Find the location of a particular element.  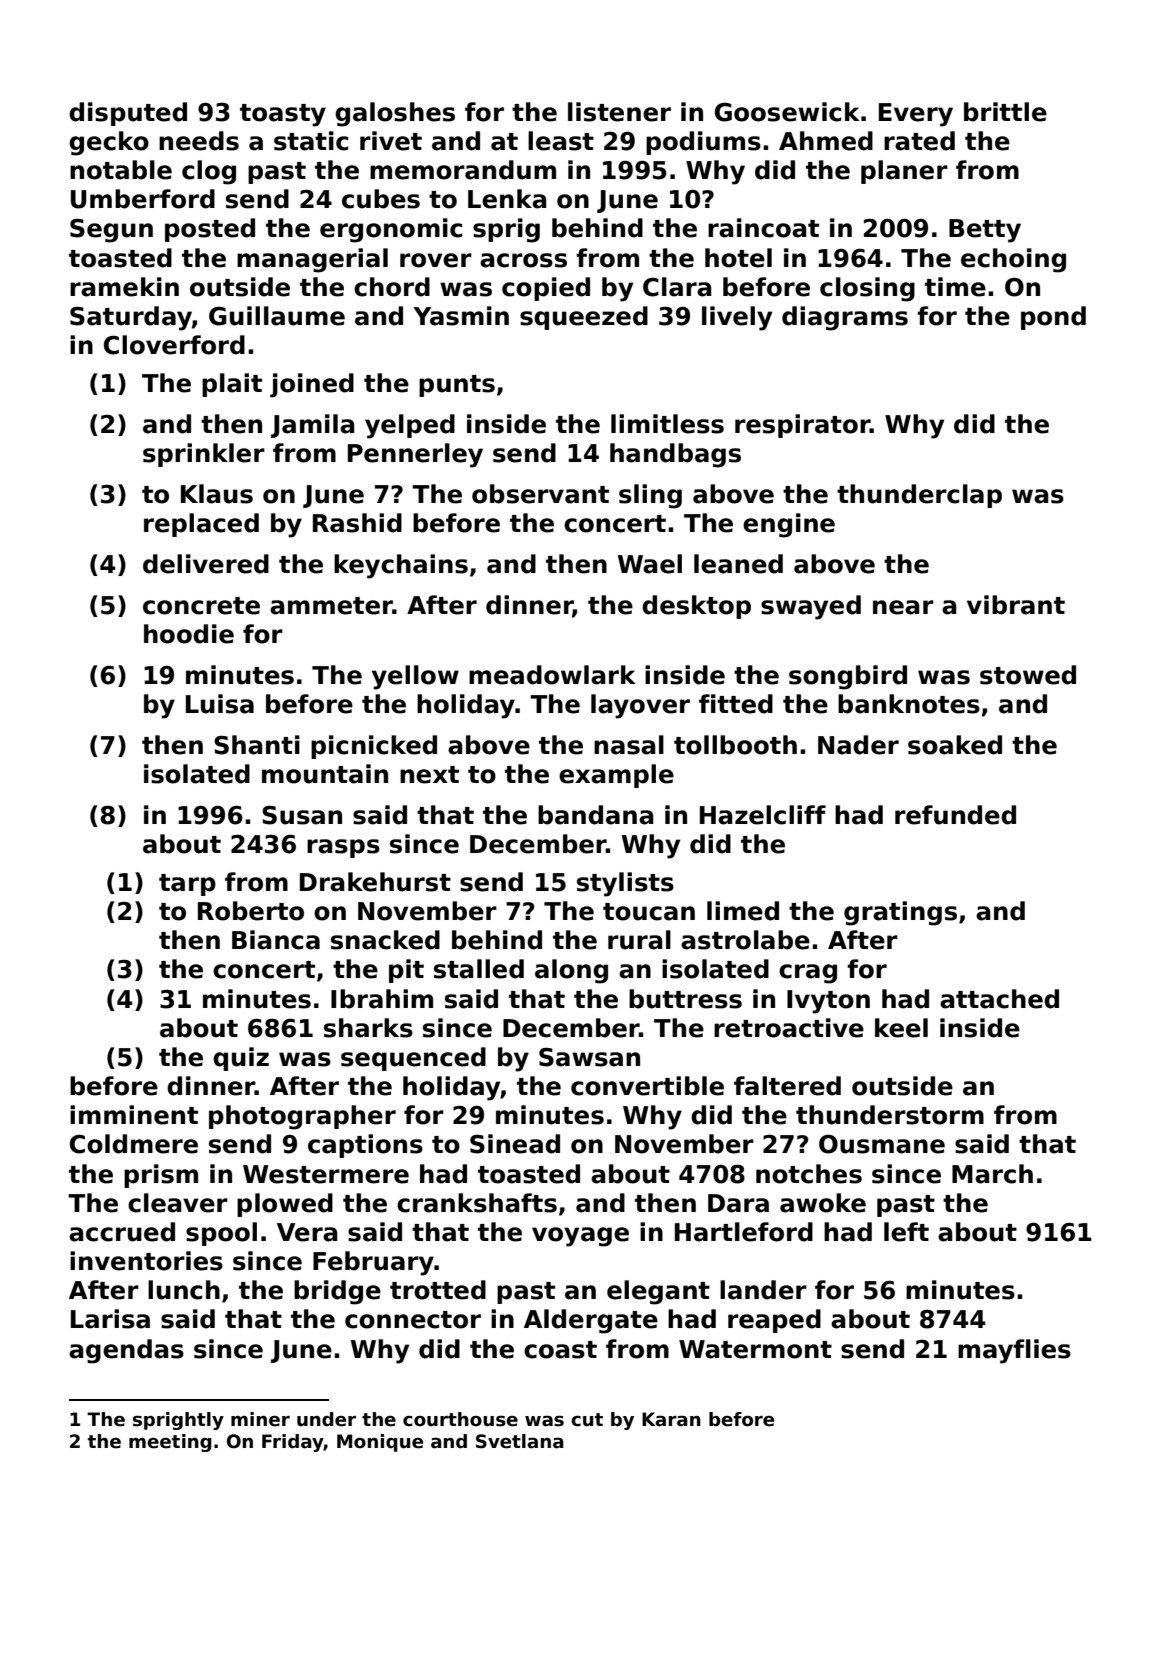

across is located at coordinates (523, 260).
